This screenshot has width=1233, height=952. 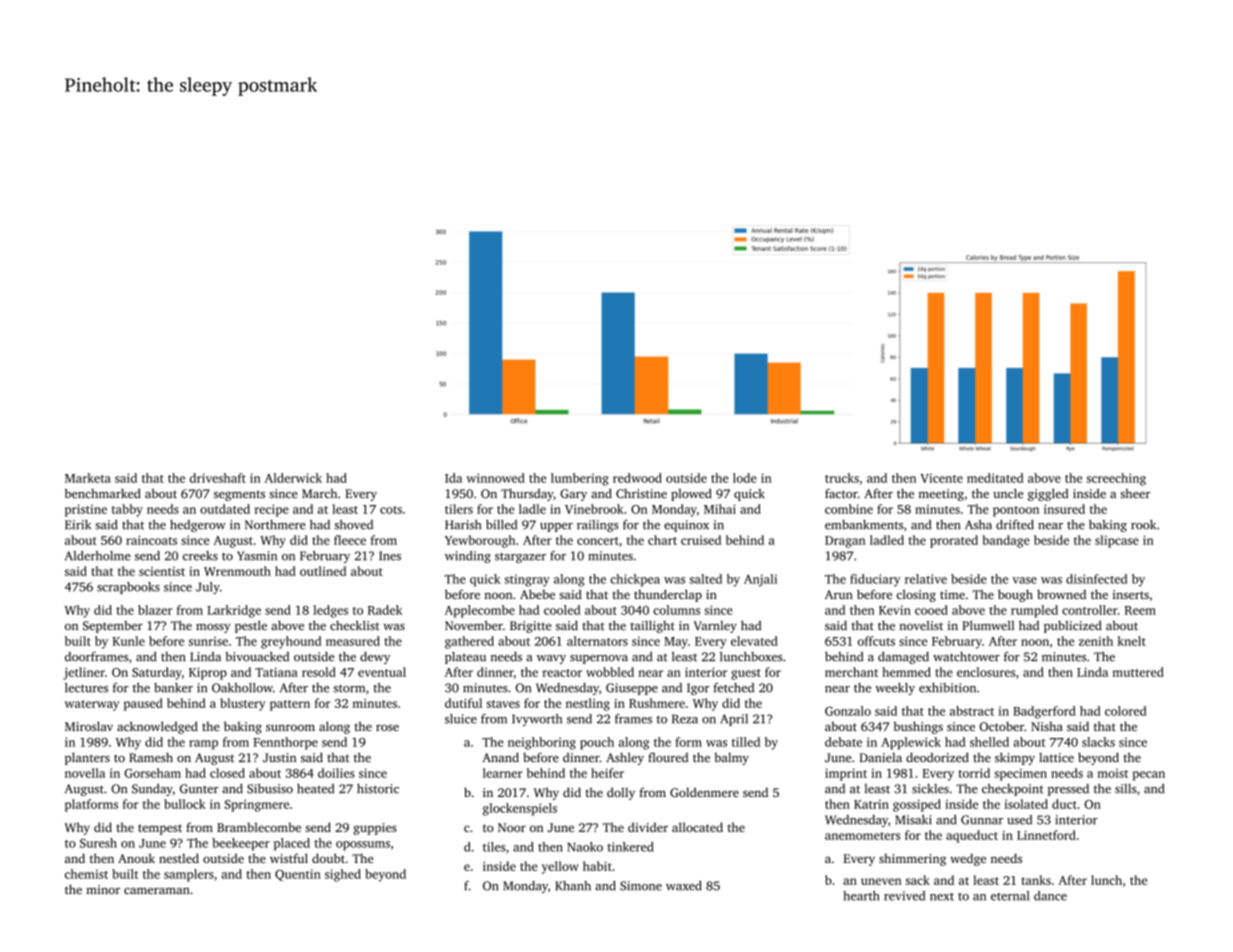 What do you see at coordinates (88, 478) in the screenshot?
I see `Marketa` at bounding box center [88, 478].
